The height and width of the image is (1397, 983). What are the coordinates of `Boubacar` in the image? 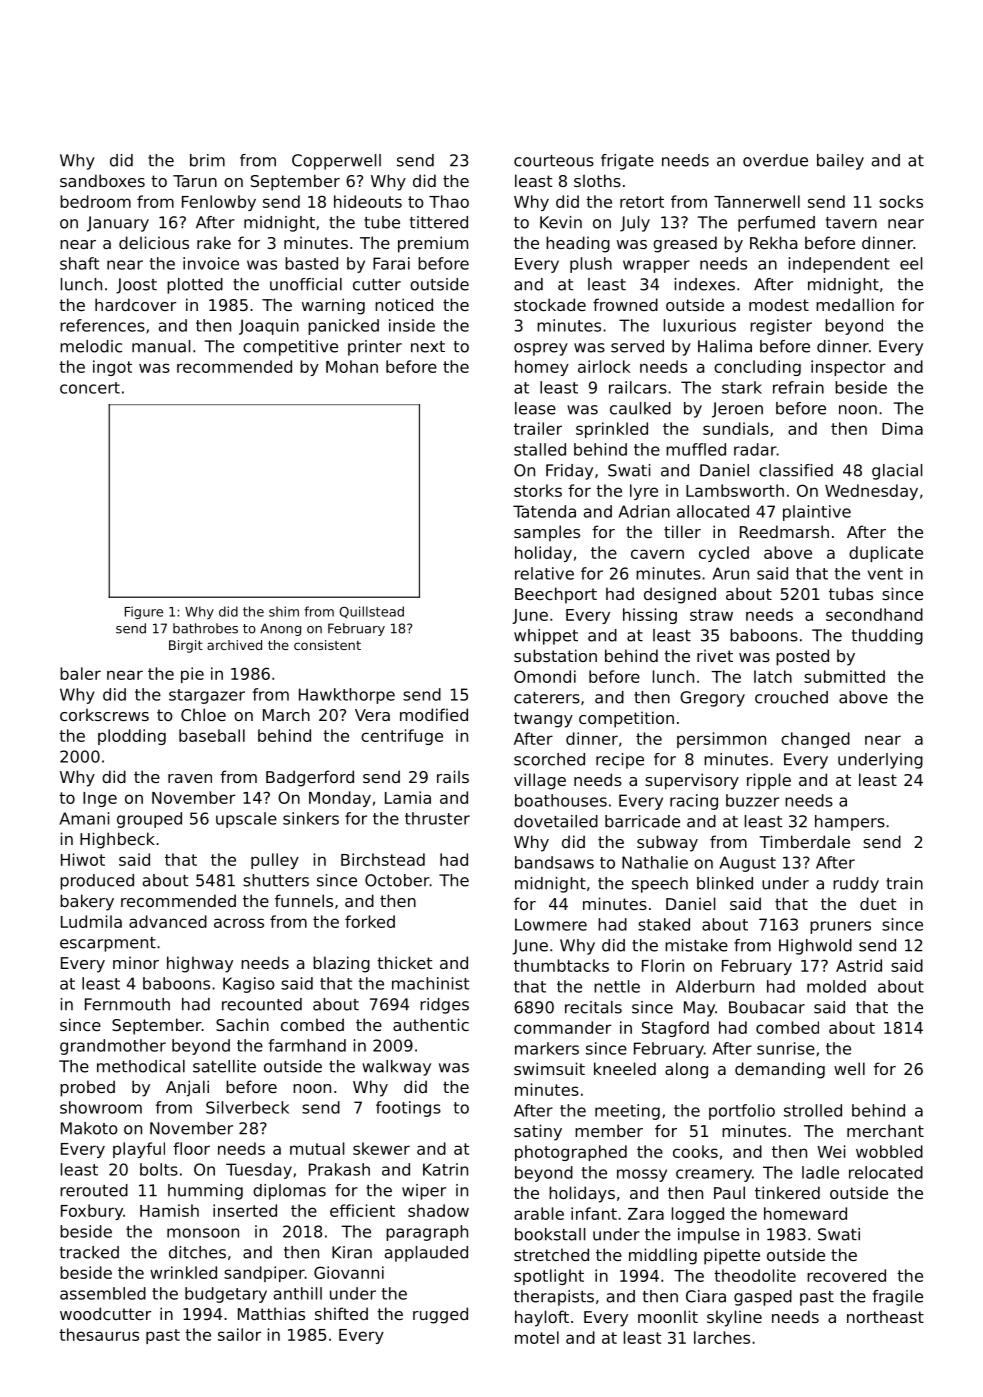 It's located at (767, 1007).
